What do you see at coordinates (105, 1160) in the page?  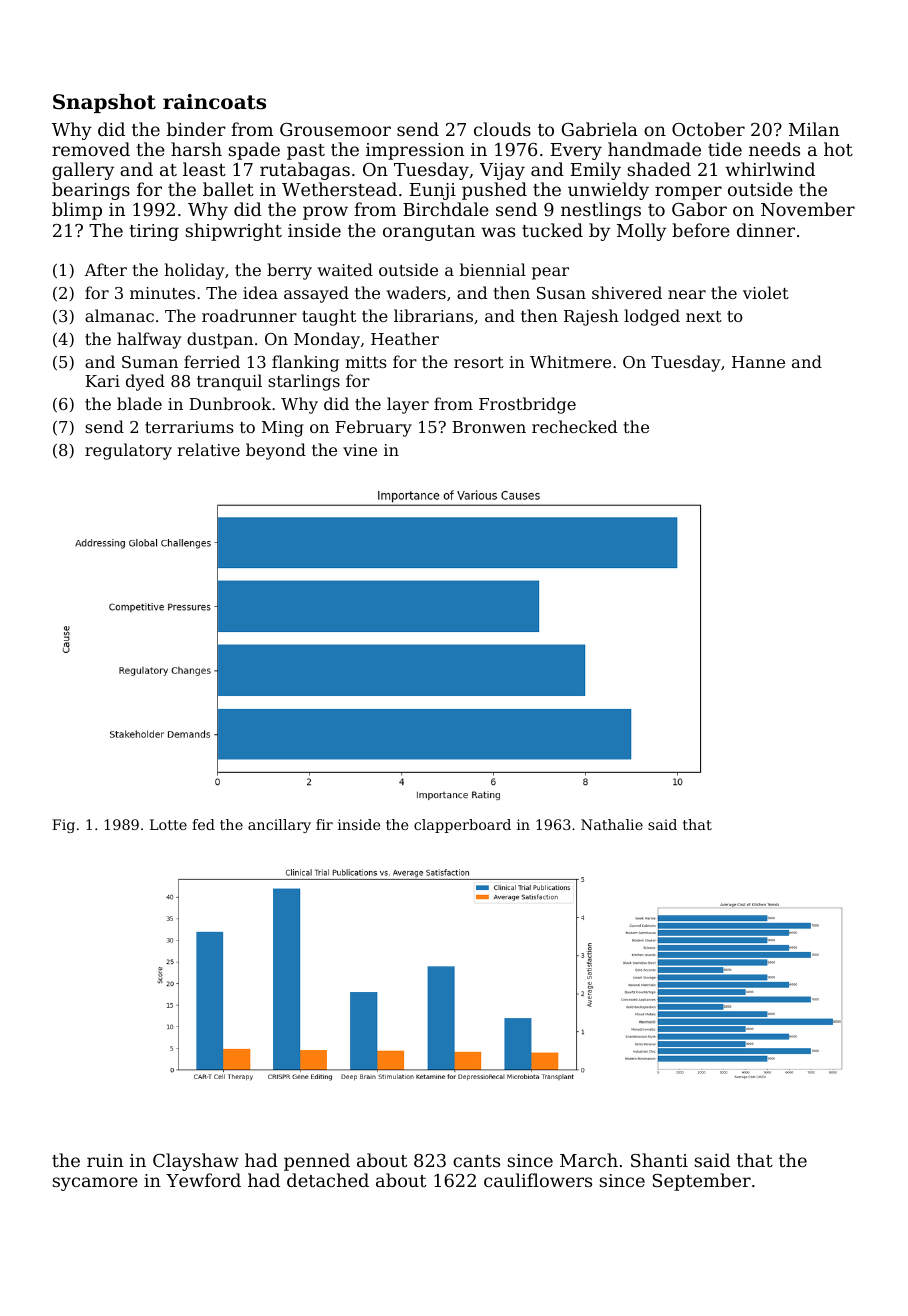 I see `ruin` at bounding box center [105, 1160].
